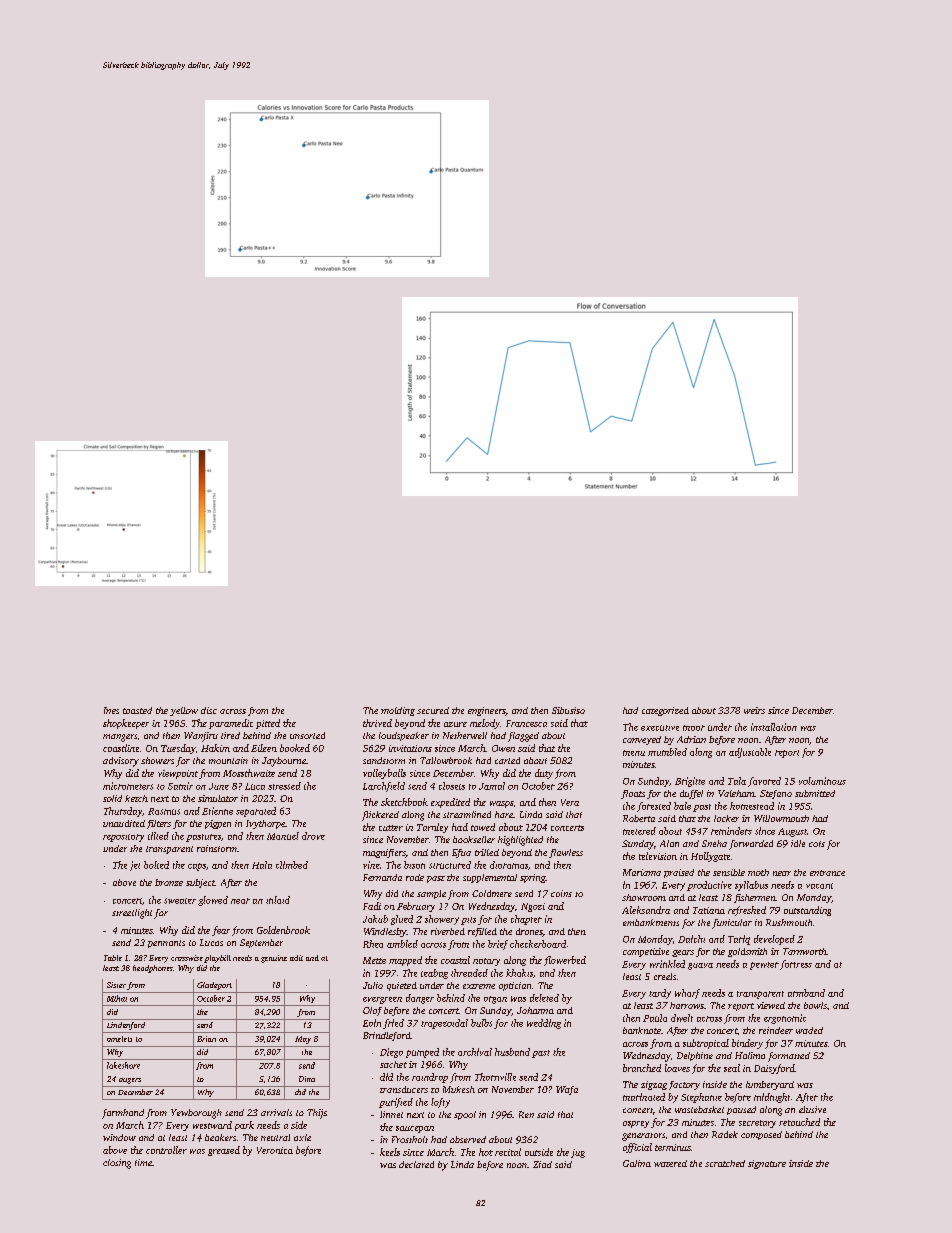 This page has width=952, height=1233. What do you see at coordinates (767, 1164) in the page?
I see `signature` at bounding box center [767, 1164].
